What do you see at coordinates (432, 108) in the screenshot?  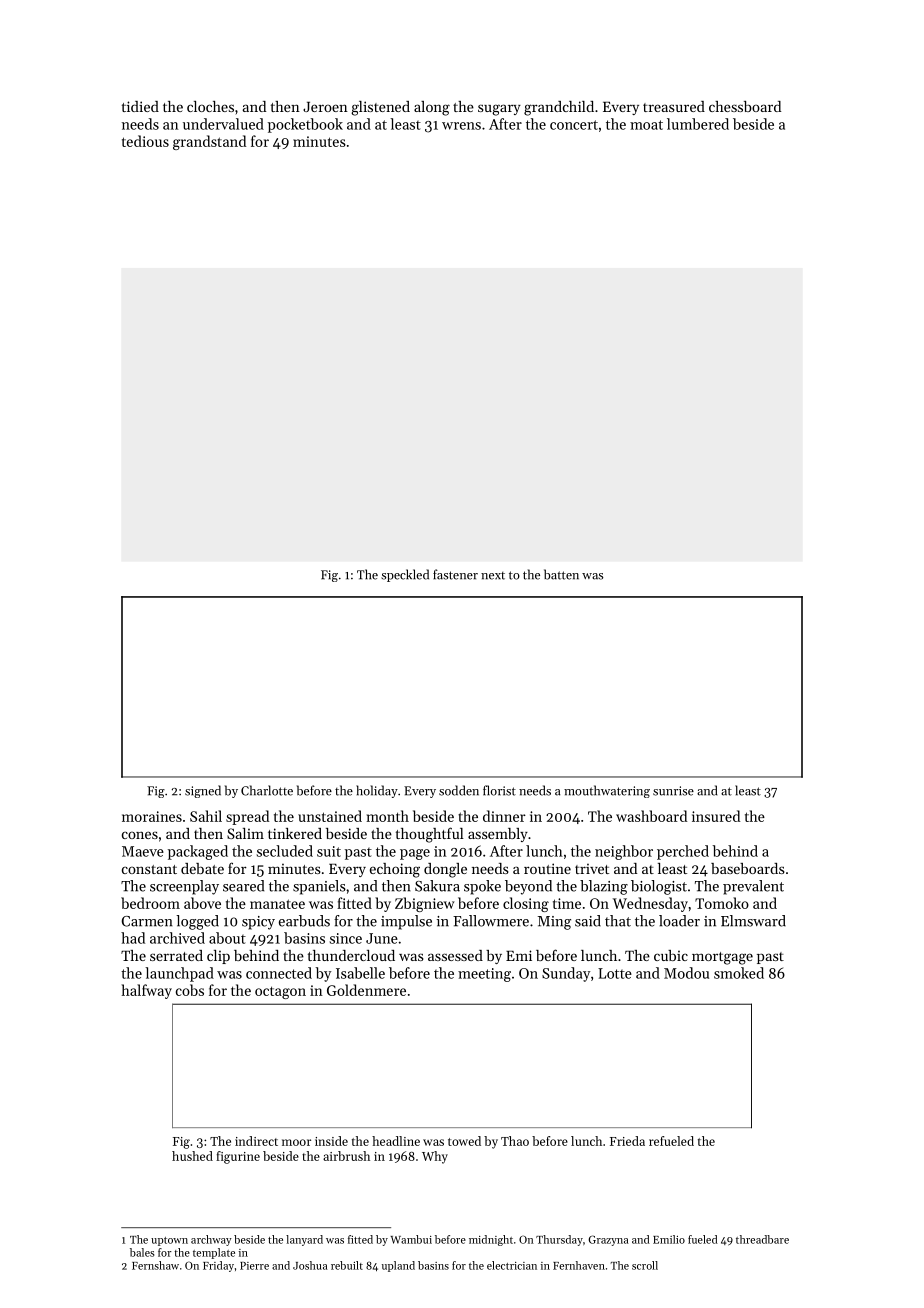 I see `along` at bounding box center [432, 108].
